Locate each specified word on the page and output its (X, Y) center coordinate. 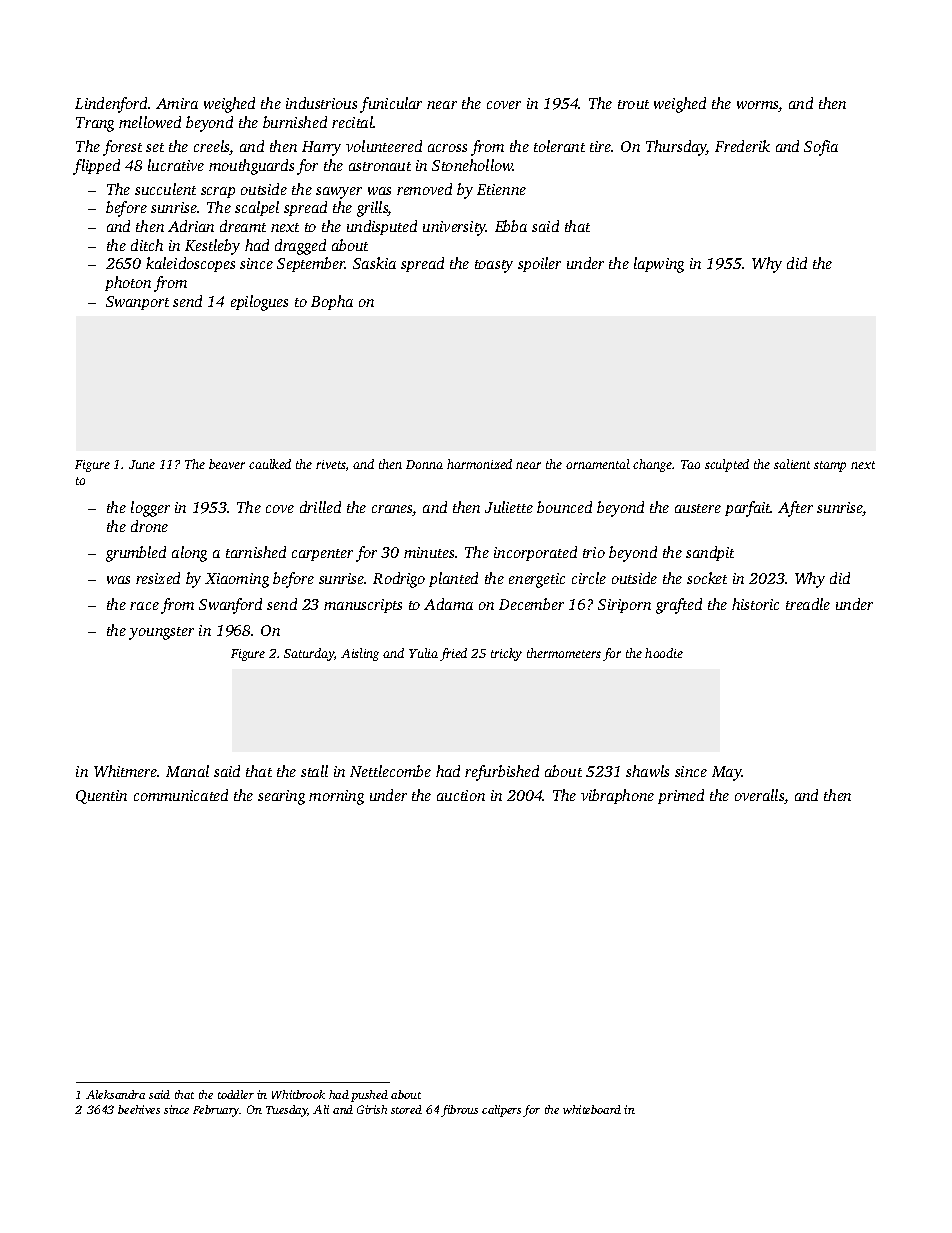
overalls (759, 795)
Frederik (742, 146)
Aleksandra (115, 1094)
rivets (331, 464)
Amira (177, 103)
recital (353, 122)
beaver (227, 464)
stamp (830, 466)
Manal (187, 771)
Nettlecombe (390, 771)
